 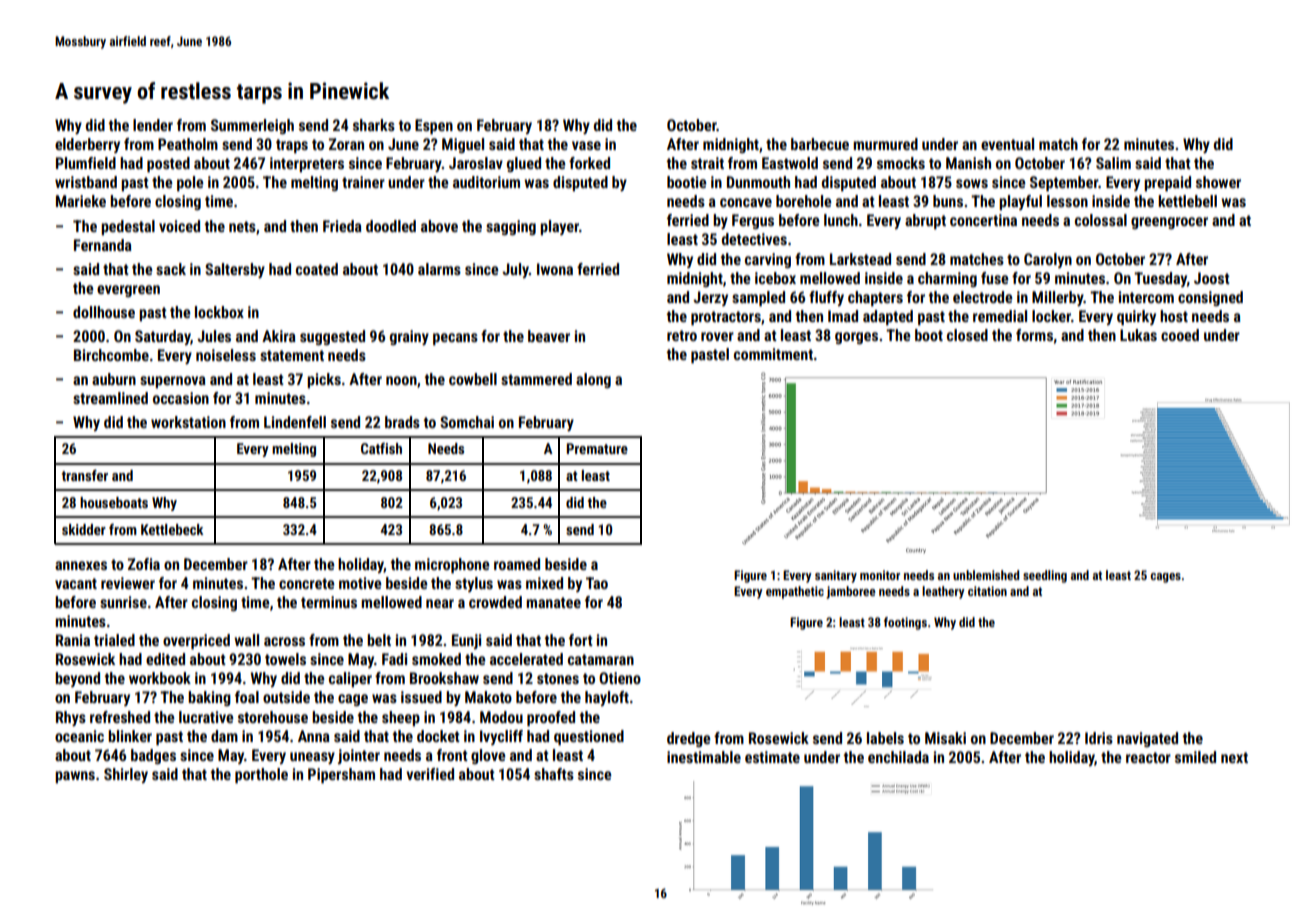 I want to click on eventual, so click(x=1007, y=144).
